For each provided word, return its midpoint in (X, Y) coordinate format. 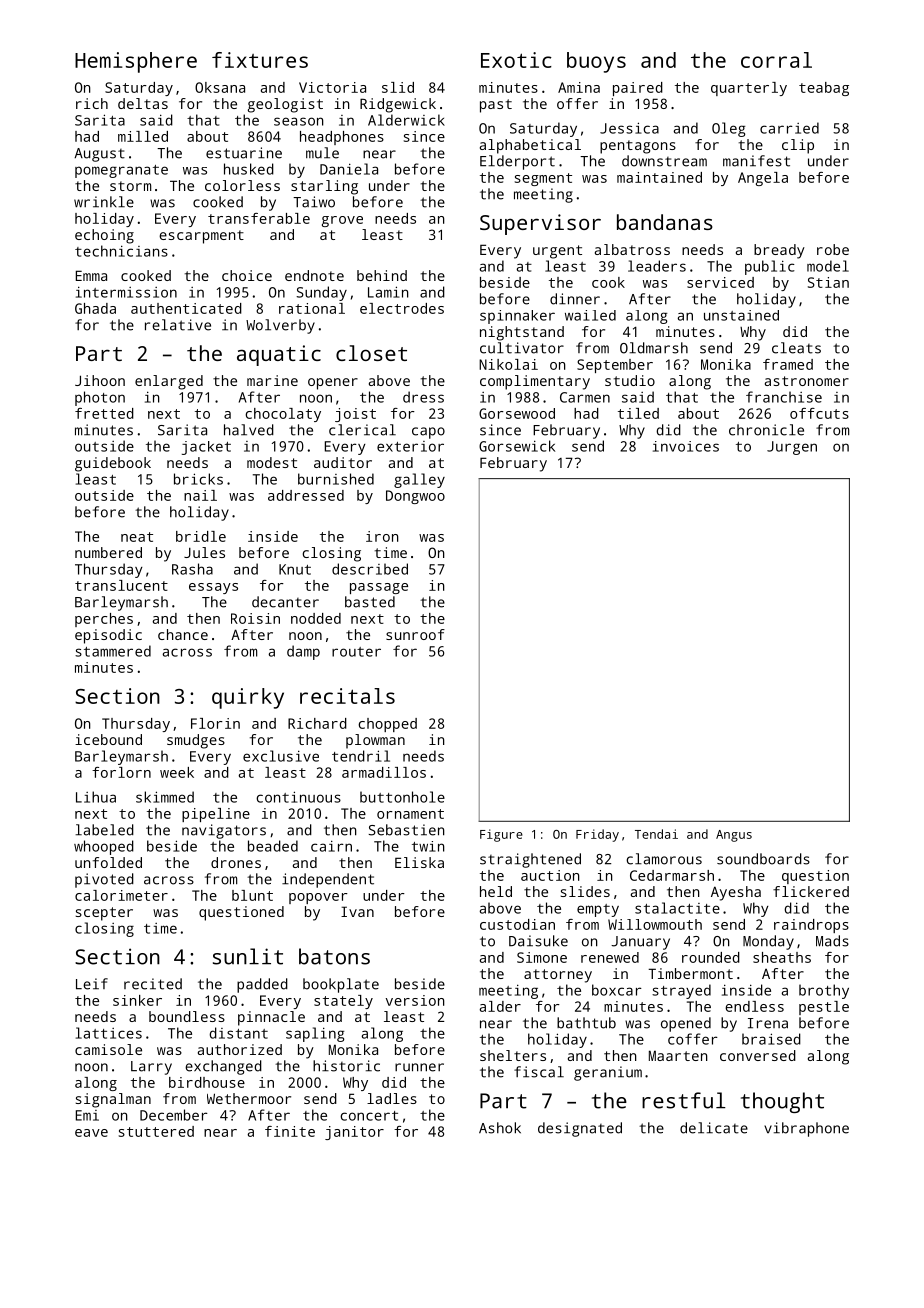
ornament (410, 814)
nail (200, 495)
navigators (224, 831)
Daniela (349, 169)
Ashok (500, 1128)
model (828, 266)
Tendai (656, 834)
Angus (734, 836)
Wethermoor (249, 1098)
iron (382, 536)
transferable (259, 218)
